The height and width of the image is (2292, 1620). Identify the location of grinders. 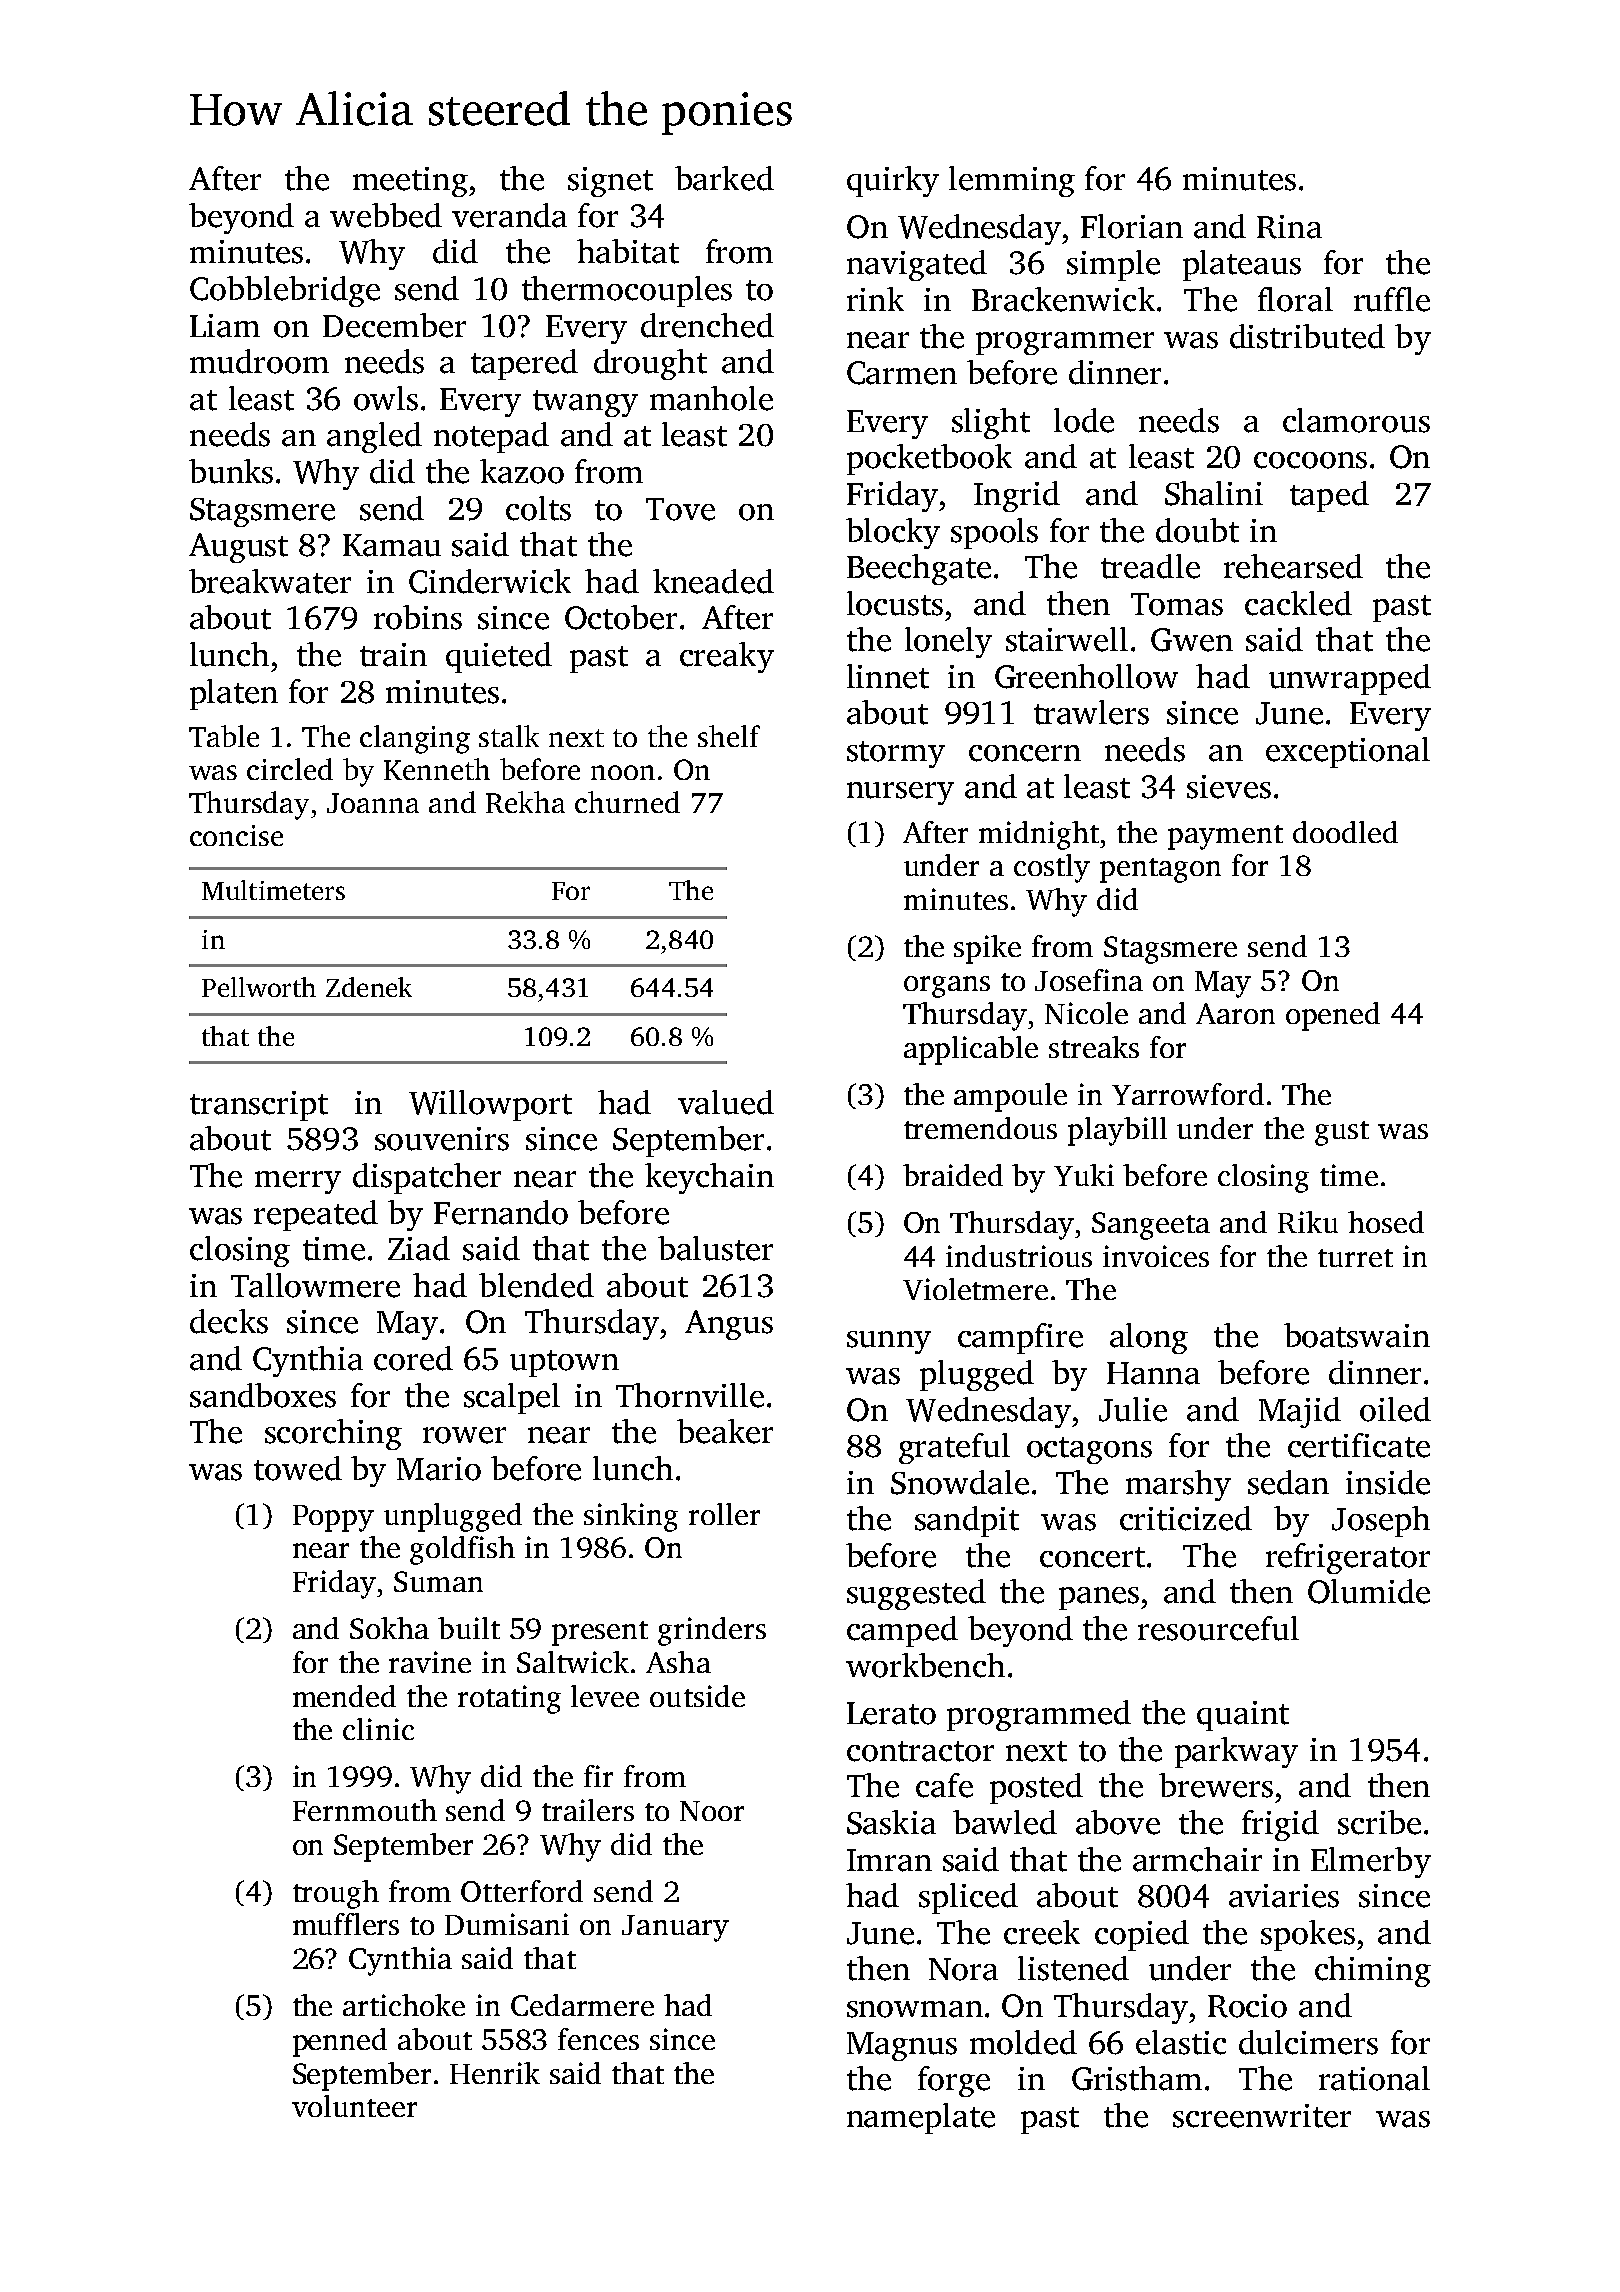
(712, 1631).
